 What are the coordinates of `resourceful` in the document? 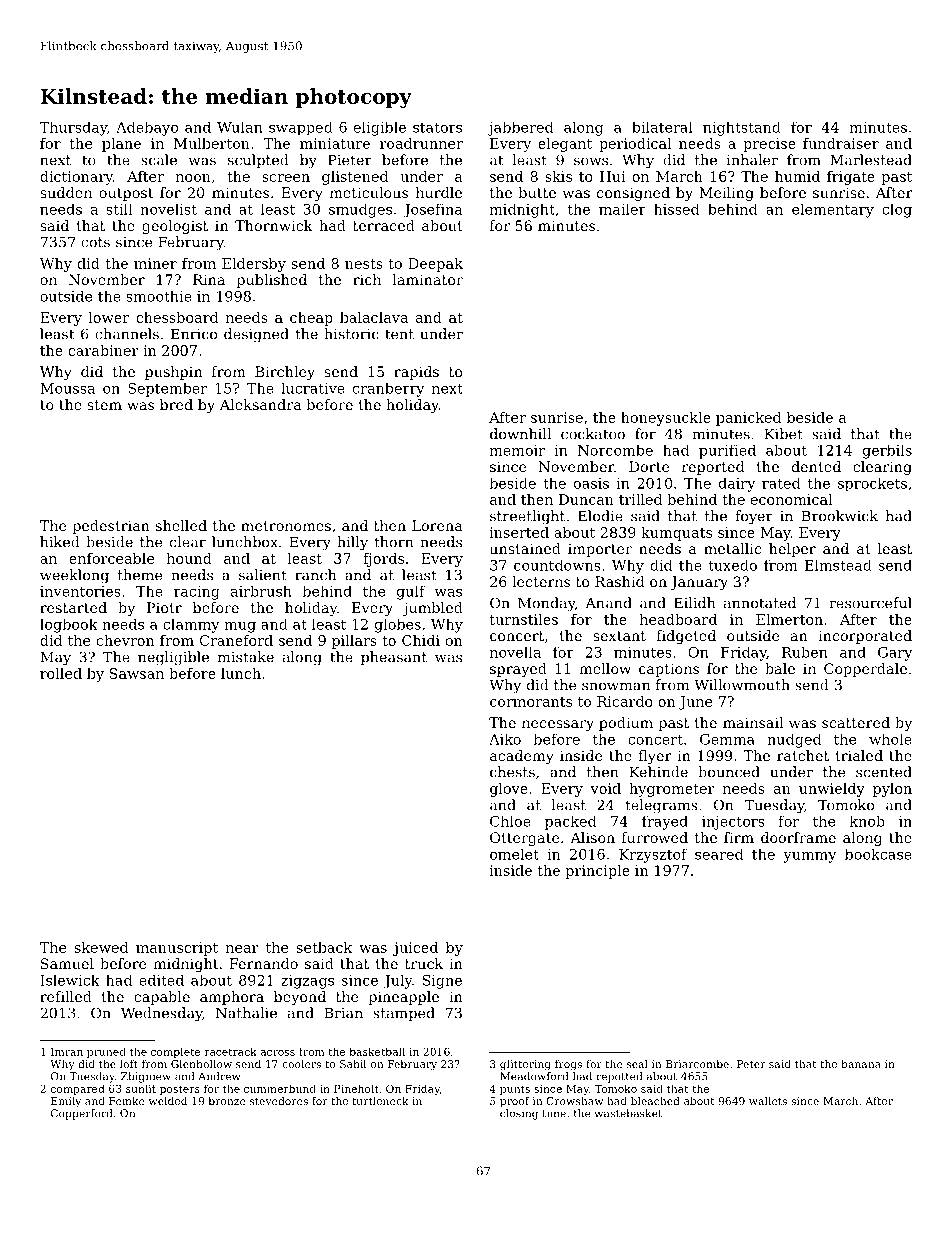 It's located at (871, 603).
